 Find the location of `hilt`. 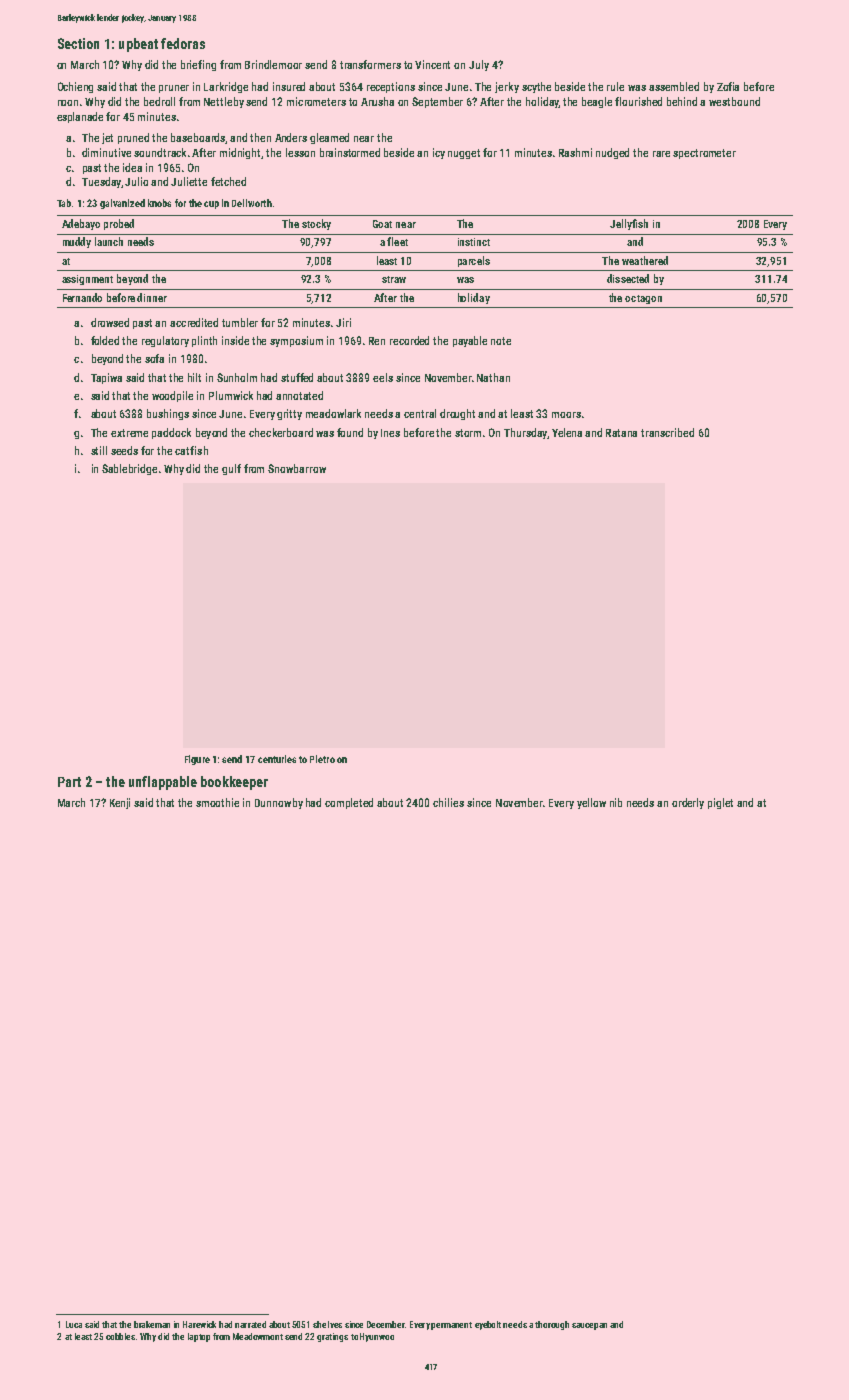

hilt is located at coordinates (194, 377).
